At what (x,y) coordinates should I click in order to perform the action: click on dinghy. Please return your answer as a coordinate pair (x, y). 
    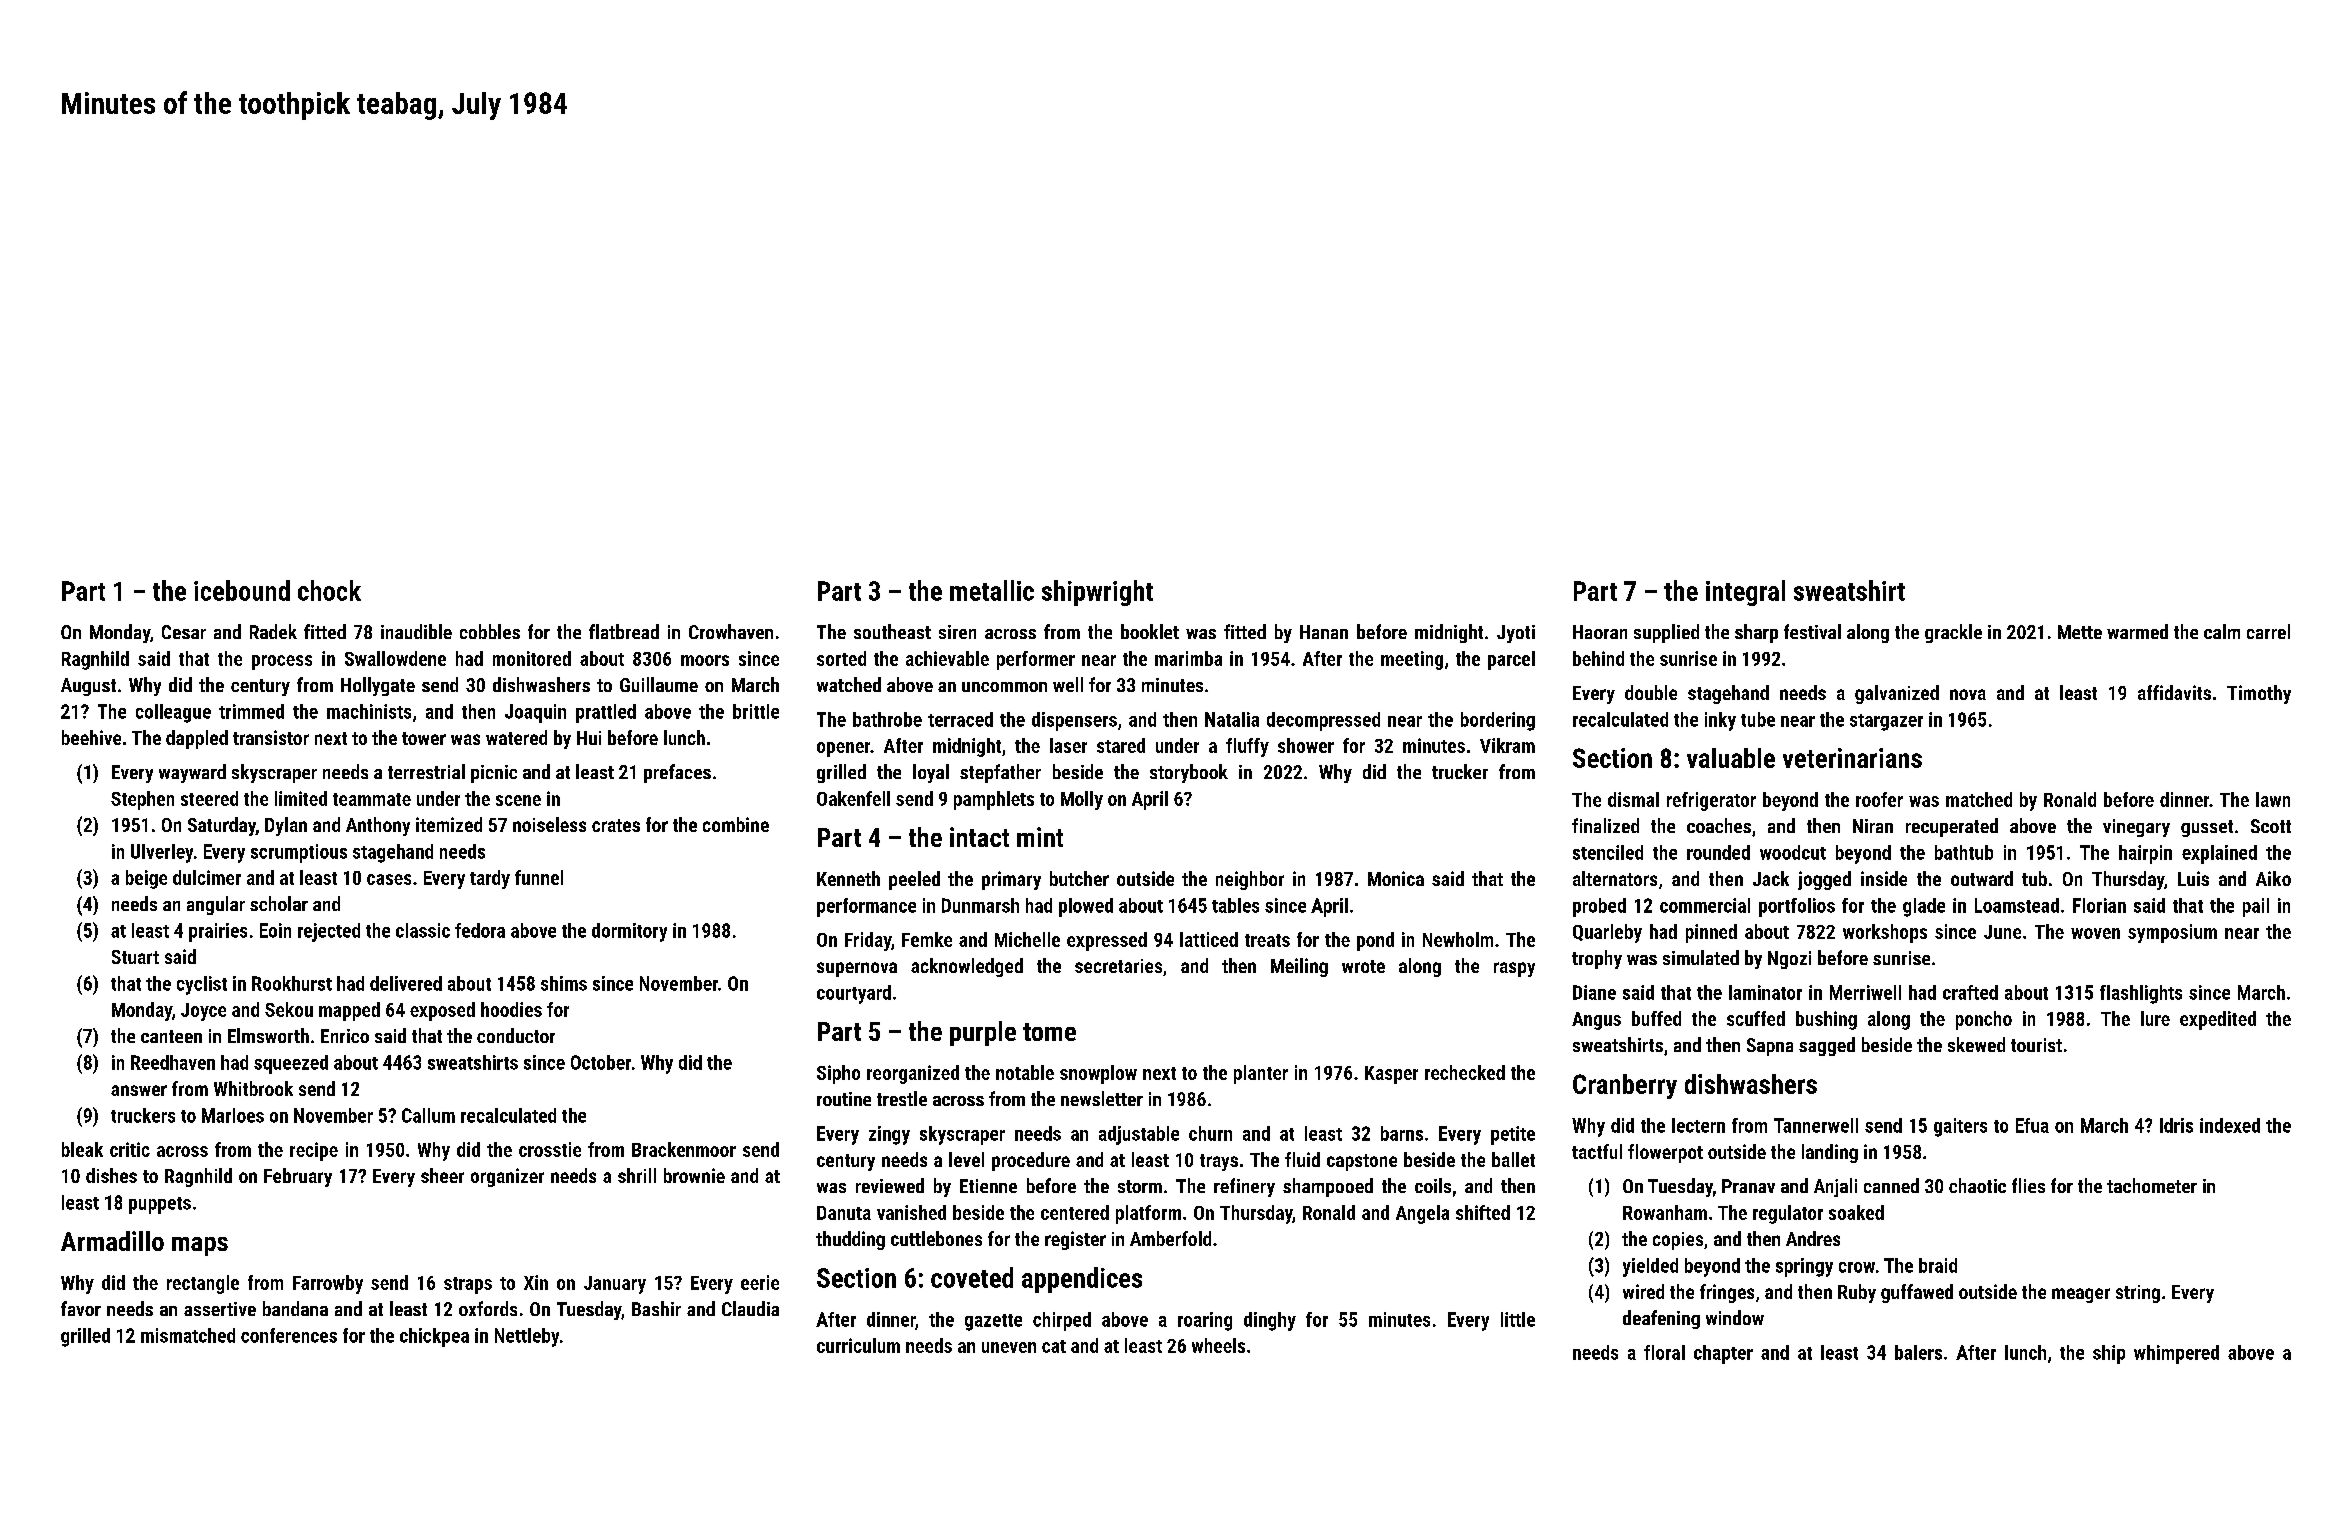
    Looking at the image, I should click on (1270, 1321).
